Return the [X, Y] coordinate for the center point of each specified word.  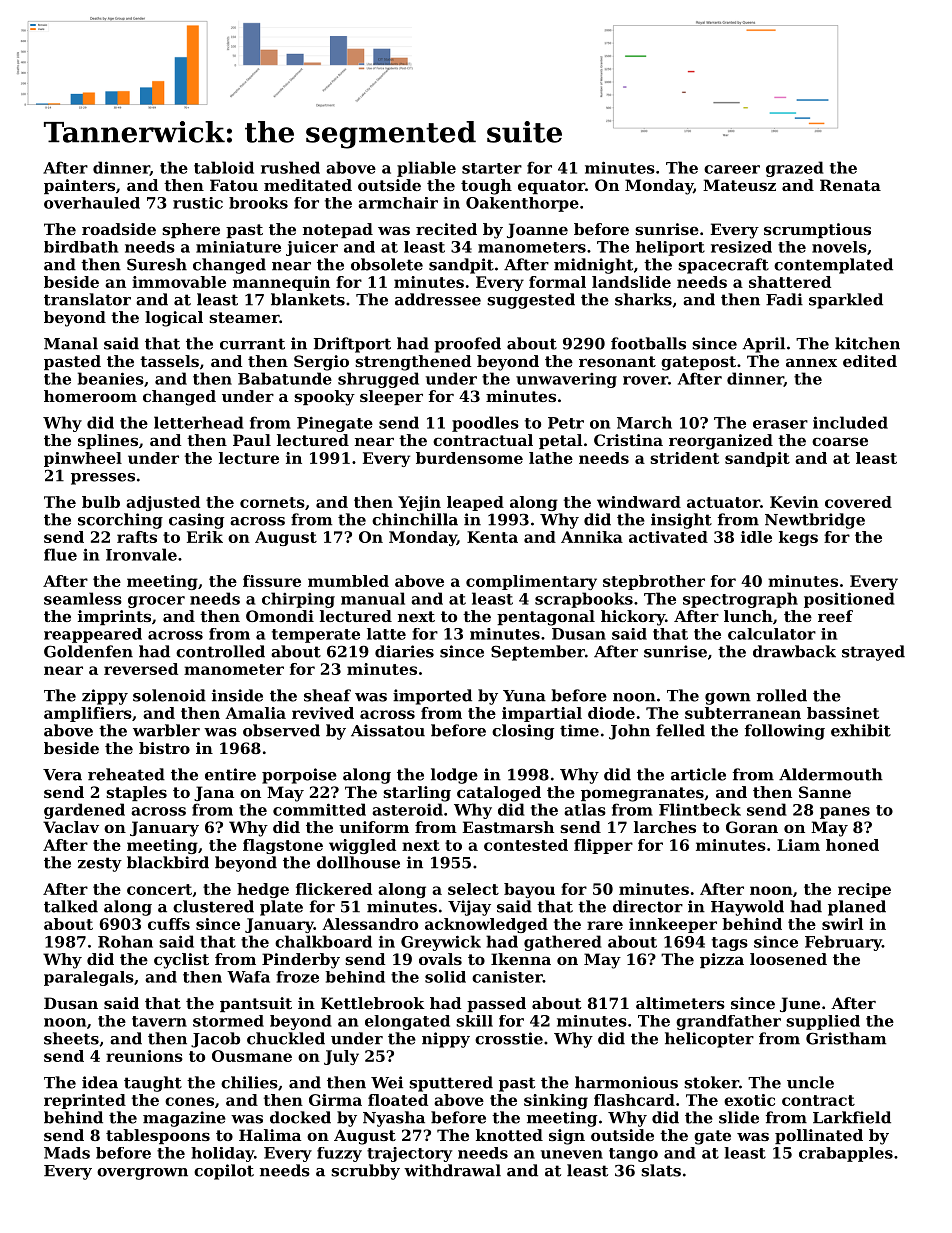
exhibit [861, 730]
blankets [308, 299]
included [850, 422]
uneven [572, 1154]
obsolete [387, 264]
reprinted [85, 1101]
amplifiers [88, 714]
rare [605, 925]
